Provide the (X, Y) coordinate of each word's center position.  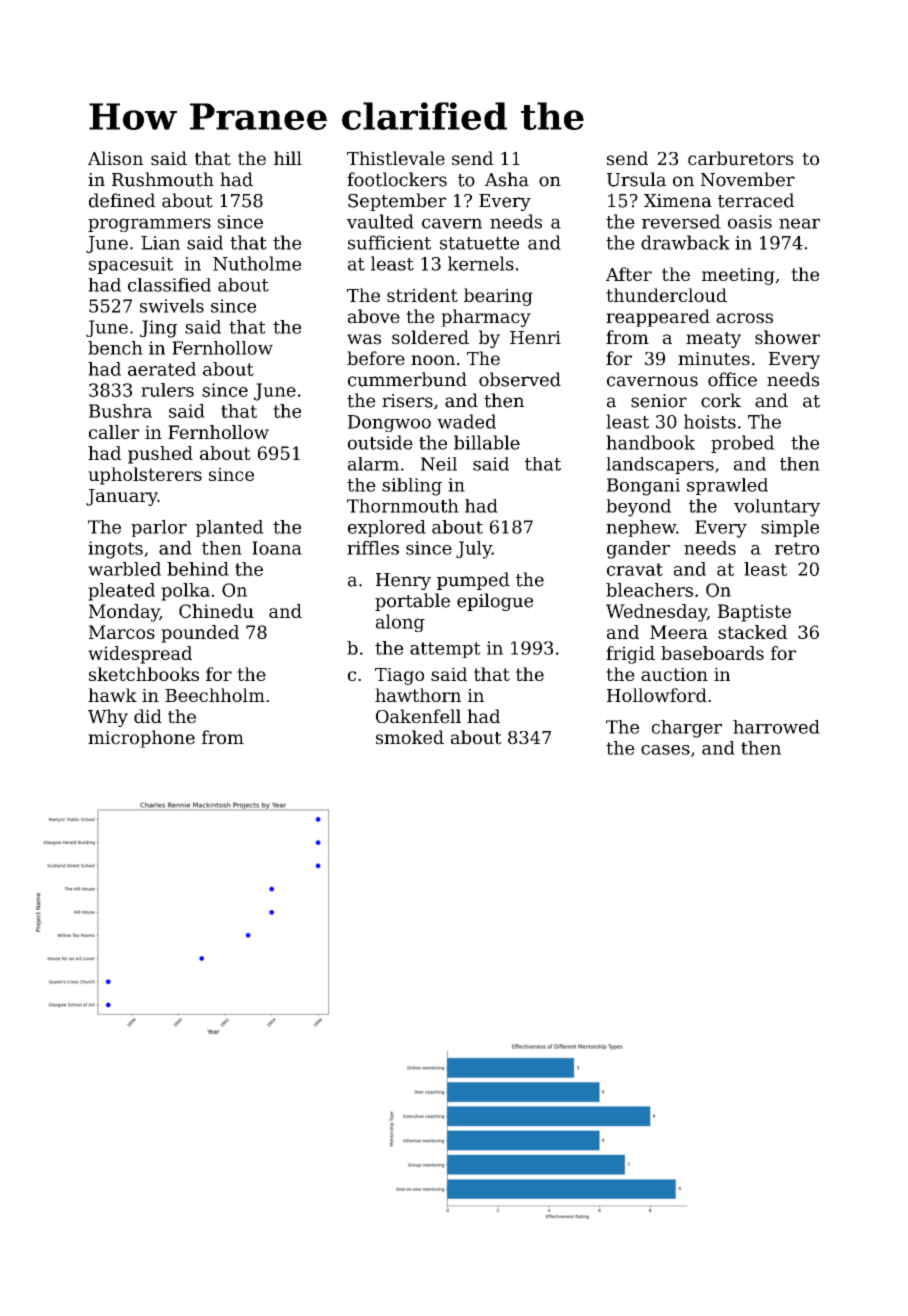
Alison (115, 158)
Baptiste (754, 613)
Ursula (636, 179)
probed (743, 444)
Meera (679, 632)
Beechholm (215, 695)
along (400, 623)
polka (185, 592)
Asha (507, 179)
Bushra (120, 411)
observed (520, 379)
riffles (373, 548)
